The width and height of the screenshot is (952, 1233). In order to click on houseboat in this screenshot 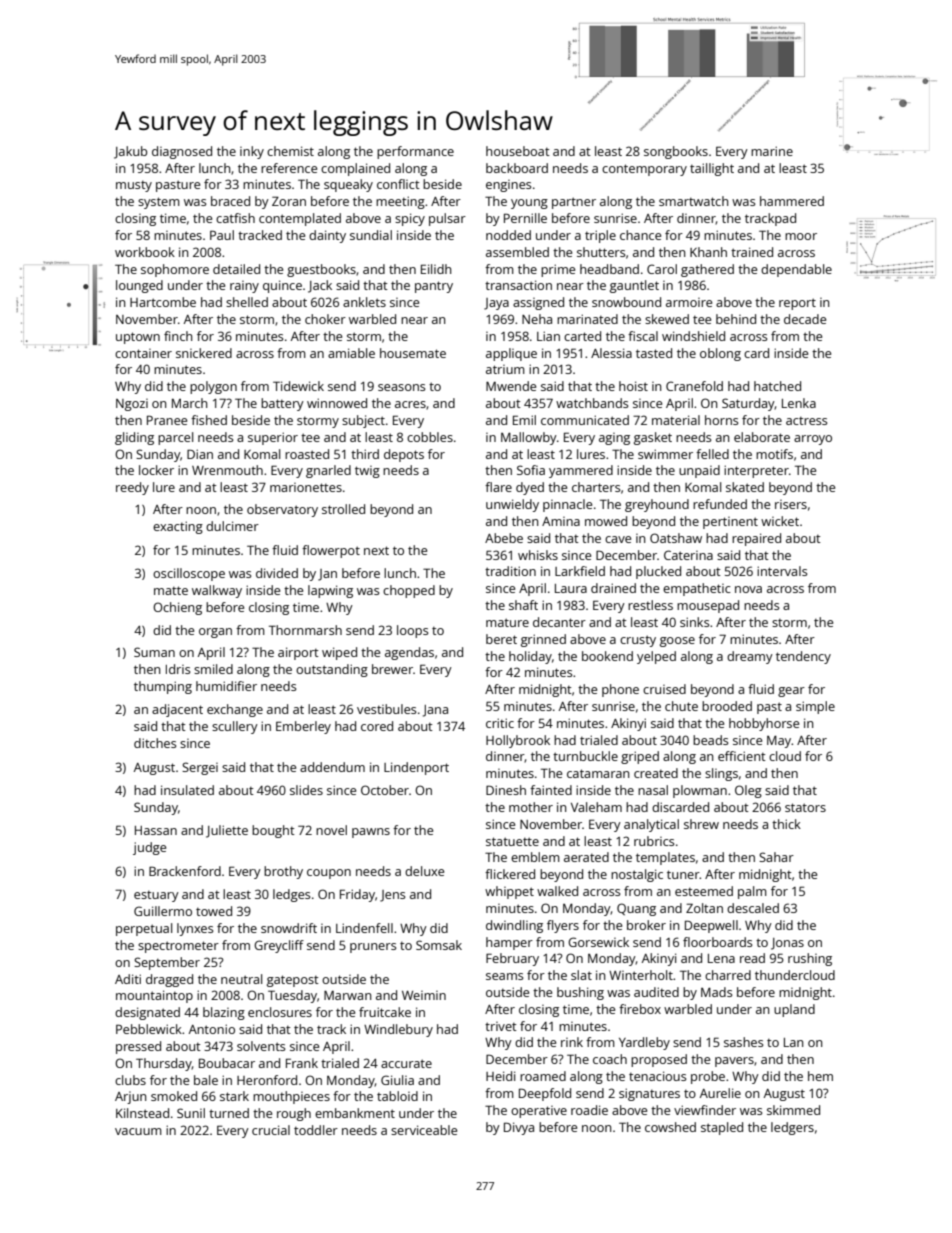, I will do `click(518, 151)`.
